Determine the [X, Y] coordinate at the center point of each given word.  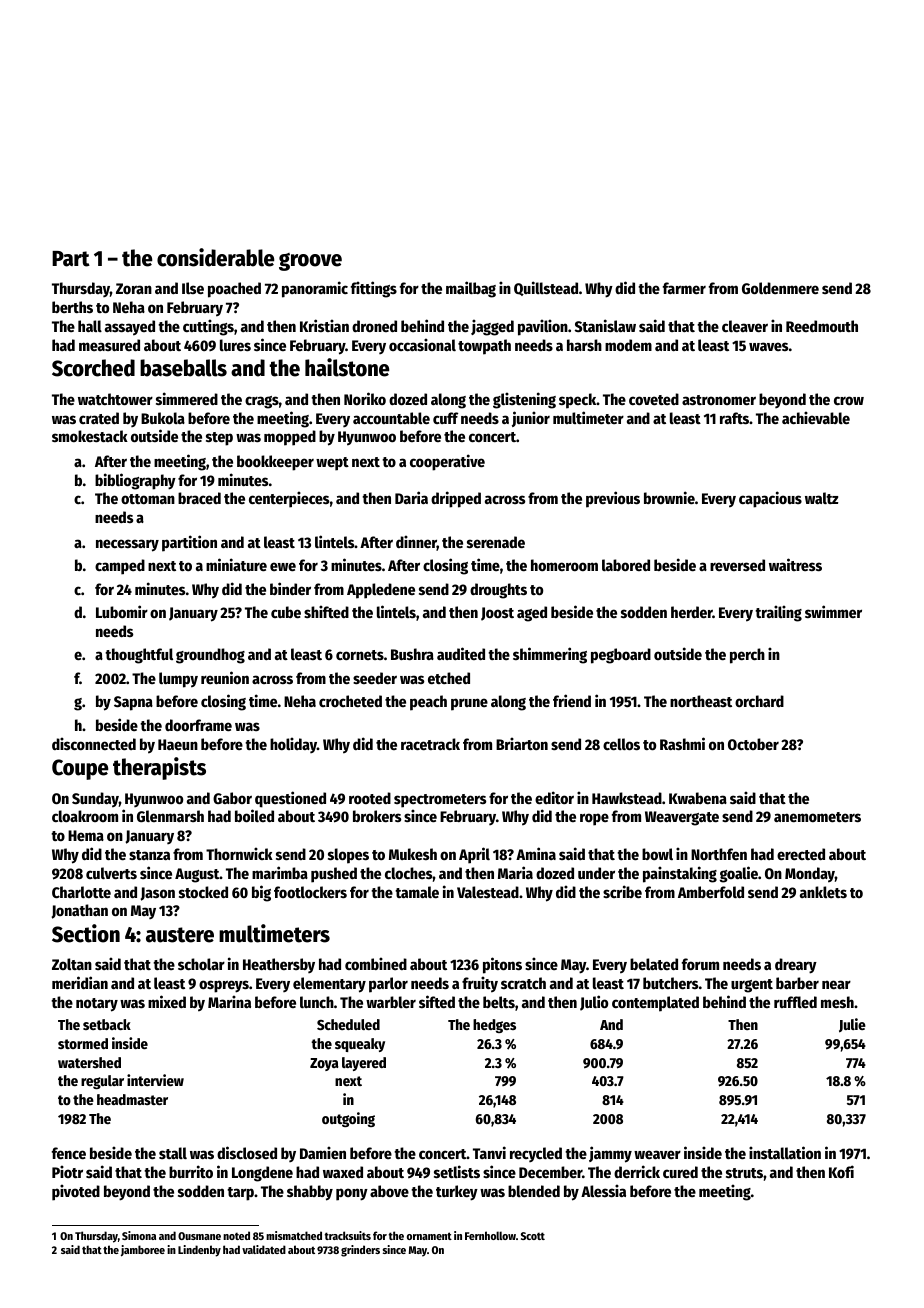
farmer [684, 288]
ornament [429, 1236]
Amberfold [711, 892]
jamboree [143, 1251]
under [596, 873]
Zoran [134, 288]
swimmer [833, 611]
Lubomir [122, 611]
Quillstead [546, 288]
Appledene [381, 591]
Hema [86, 835]
